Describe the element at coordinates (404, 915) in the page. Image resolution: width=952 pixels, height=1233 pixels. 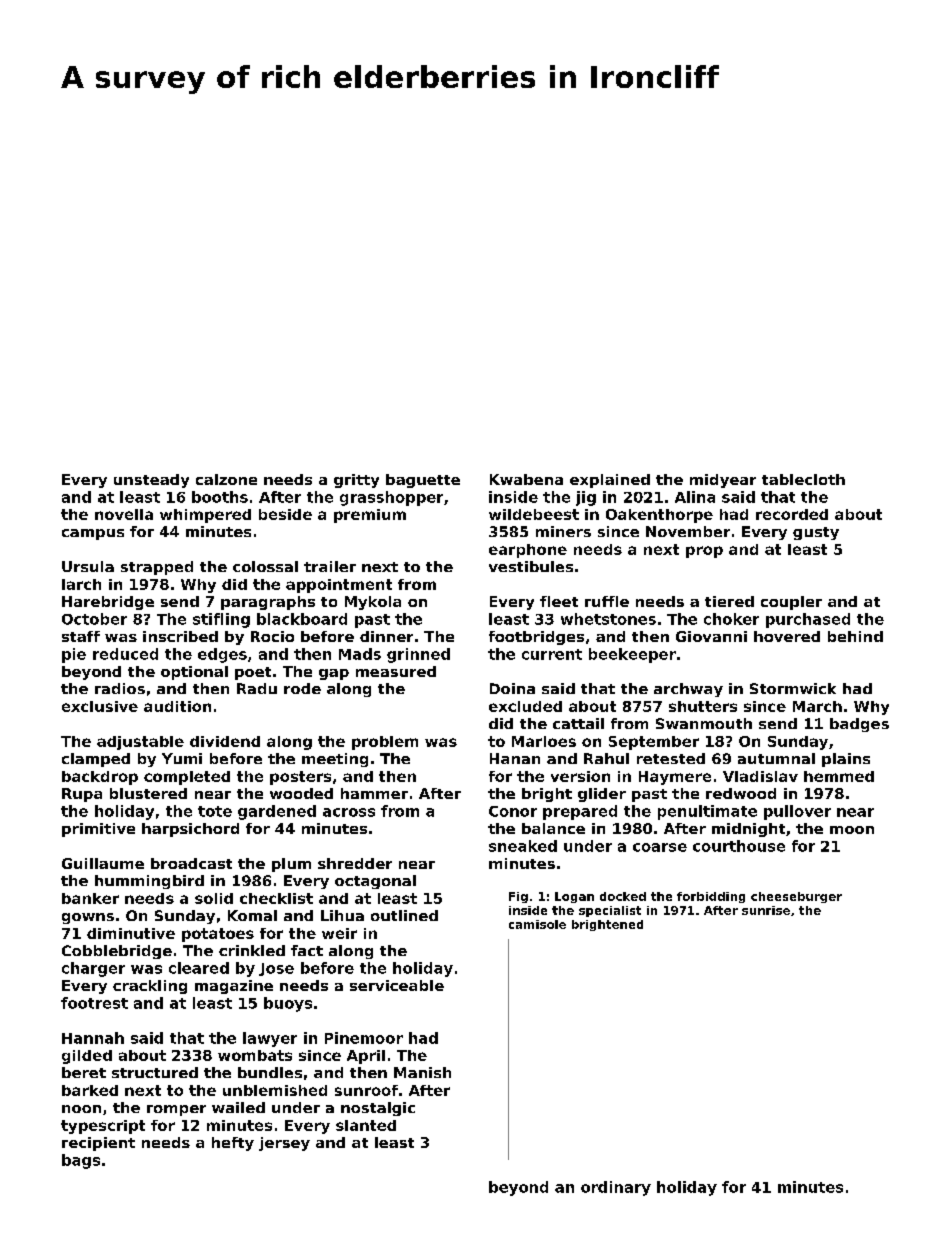
I see `outlined` at that location.
